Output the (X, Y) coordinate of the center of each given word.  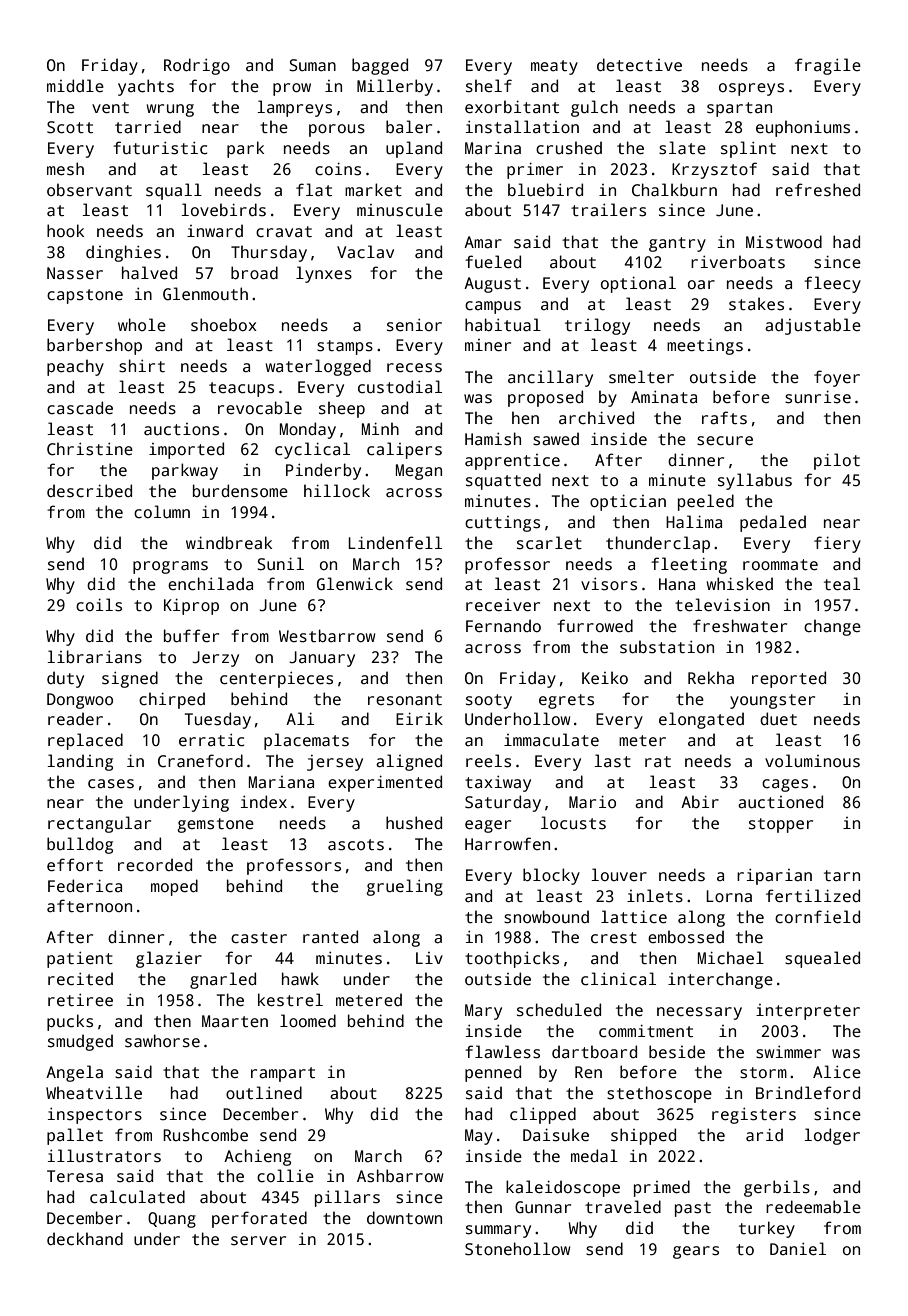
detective (639, 65)
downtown (404, 1217)
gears (696, 1252)
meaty (554, 67)
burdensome (240, 491)
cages (785, 785)
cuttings (502, 524)
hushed (414, 823)
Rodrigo (197, 66)
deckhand (85, 1239)
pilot (837, 461)
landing (80, 762)
